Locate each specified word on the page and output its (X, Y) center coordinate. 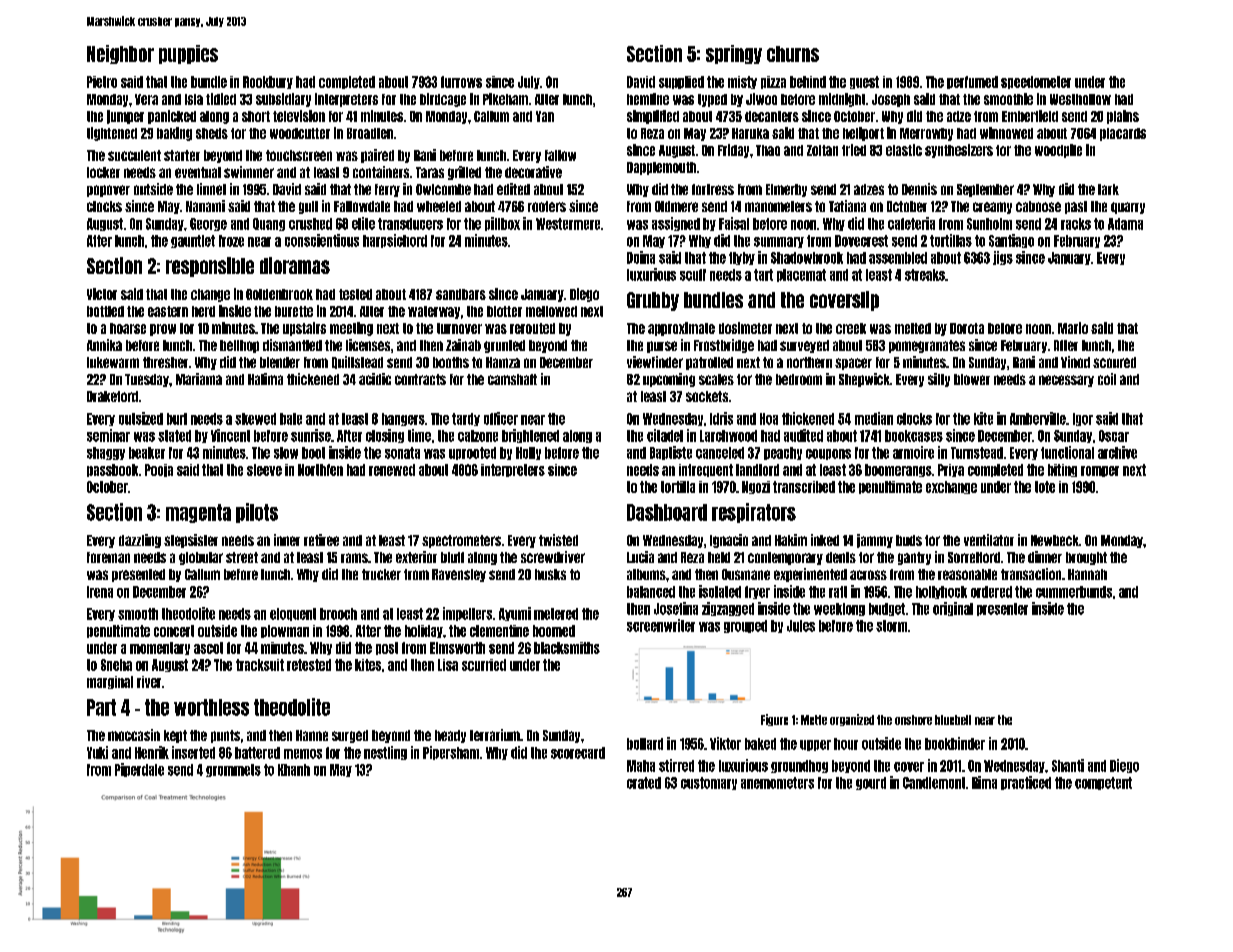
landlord (757, 470)
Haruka (750, 133)
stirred (676, 765)
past (1076, 207)
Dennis (919, 189)
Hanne (312, 735)
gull (308, 207)
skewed (255, 419)
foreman (108, 557)
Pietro (102, 82)
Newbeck (1055, 540)
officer (501, 418)
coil (1107, 379)
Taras (430, 172)
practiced (1026, 783)
